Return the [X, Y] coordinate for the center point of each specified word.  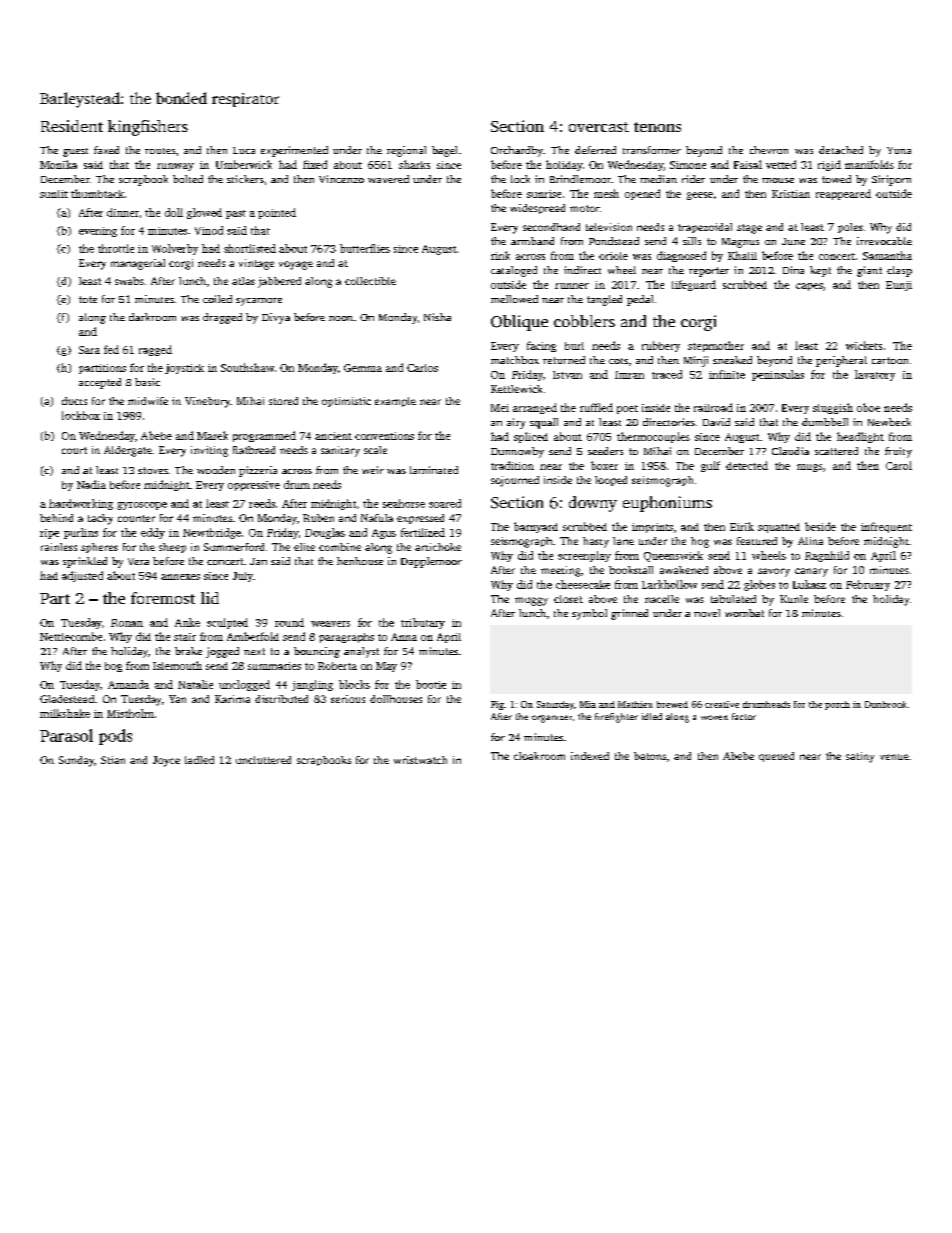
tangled [604, 300]
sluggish [833, 408]
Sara [89, 350]
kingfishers [148, 128]
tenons [657, 127]
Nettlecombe [71, 636]
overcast [599, 127]
